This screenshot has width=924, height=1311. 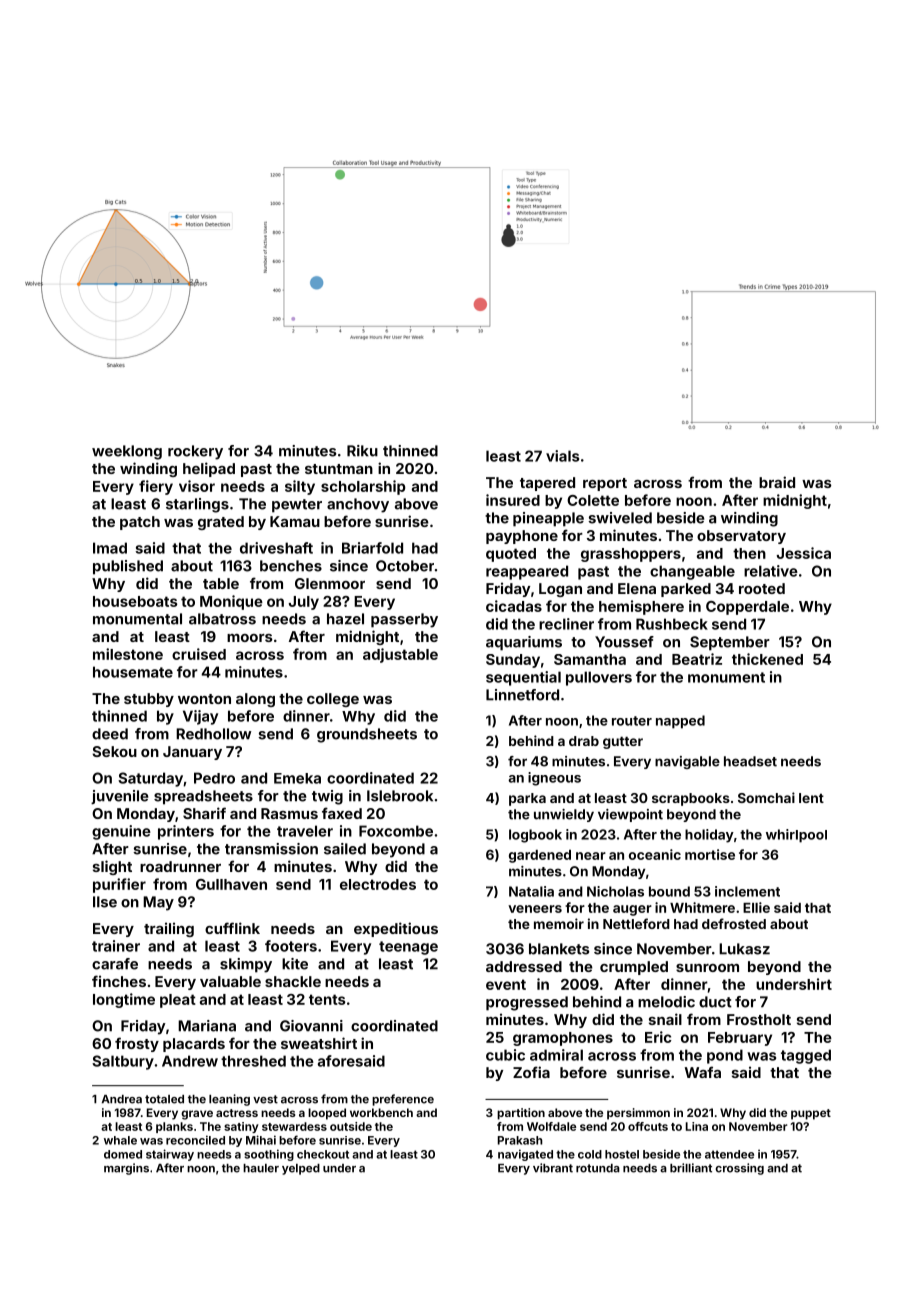 I want to click on housemate, so click(x=133, y=672).
